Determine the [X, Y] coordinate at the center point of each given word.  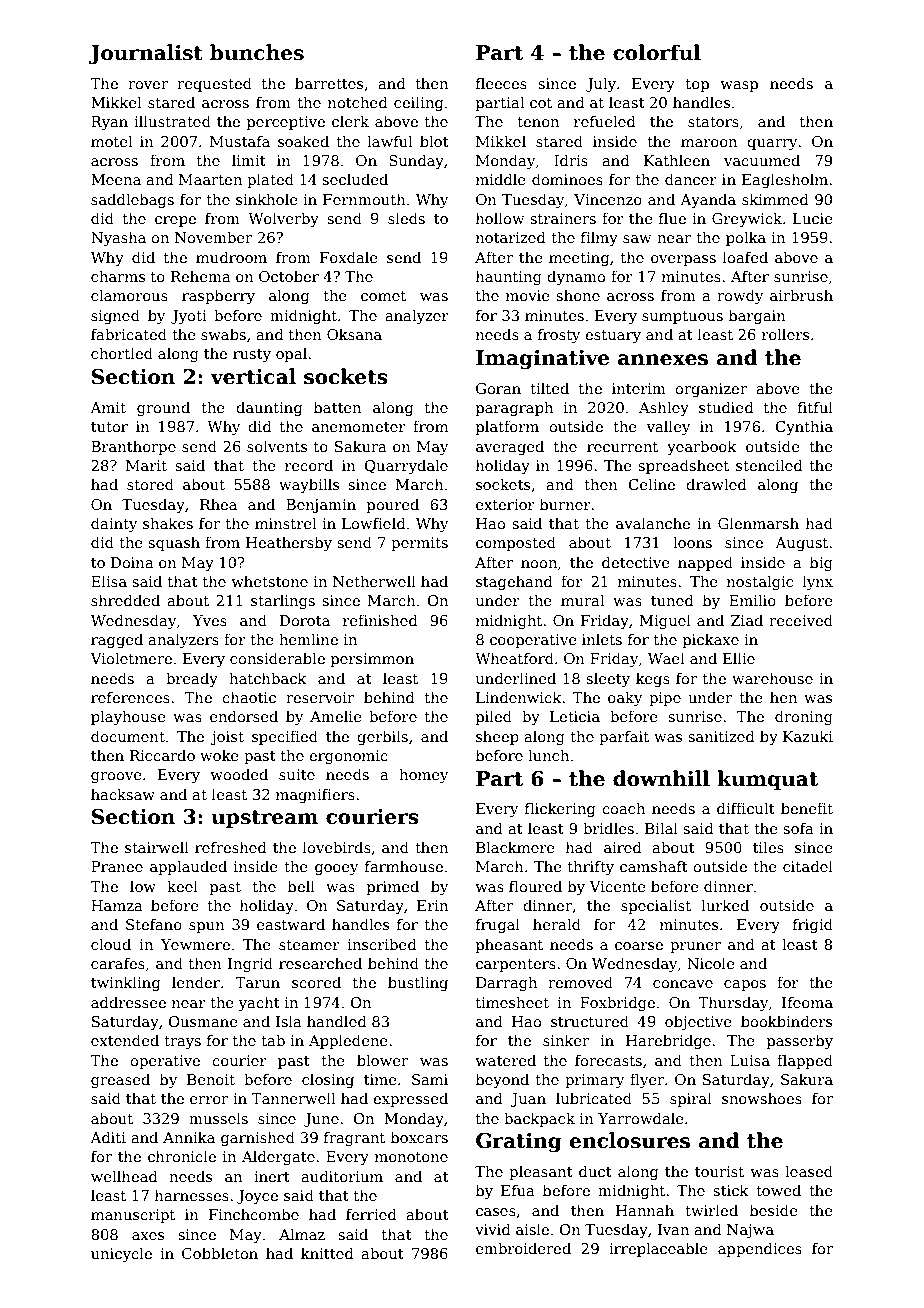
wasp [739, 86]
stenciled [769, 465]
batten [337, 407]
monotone [411, 1157]
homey [423, 775]
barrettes [329, 83]
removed [580, 982]
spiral [691, 1099]
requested [214, 84]
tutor [109, 427]
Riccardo [162, 755]
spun [207, 927]
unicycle [121, 1254]
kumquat [767, 780]
